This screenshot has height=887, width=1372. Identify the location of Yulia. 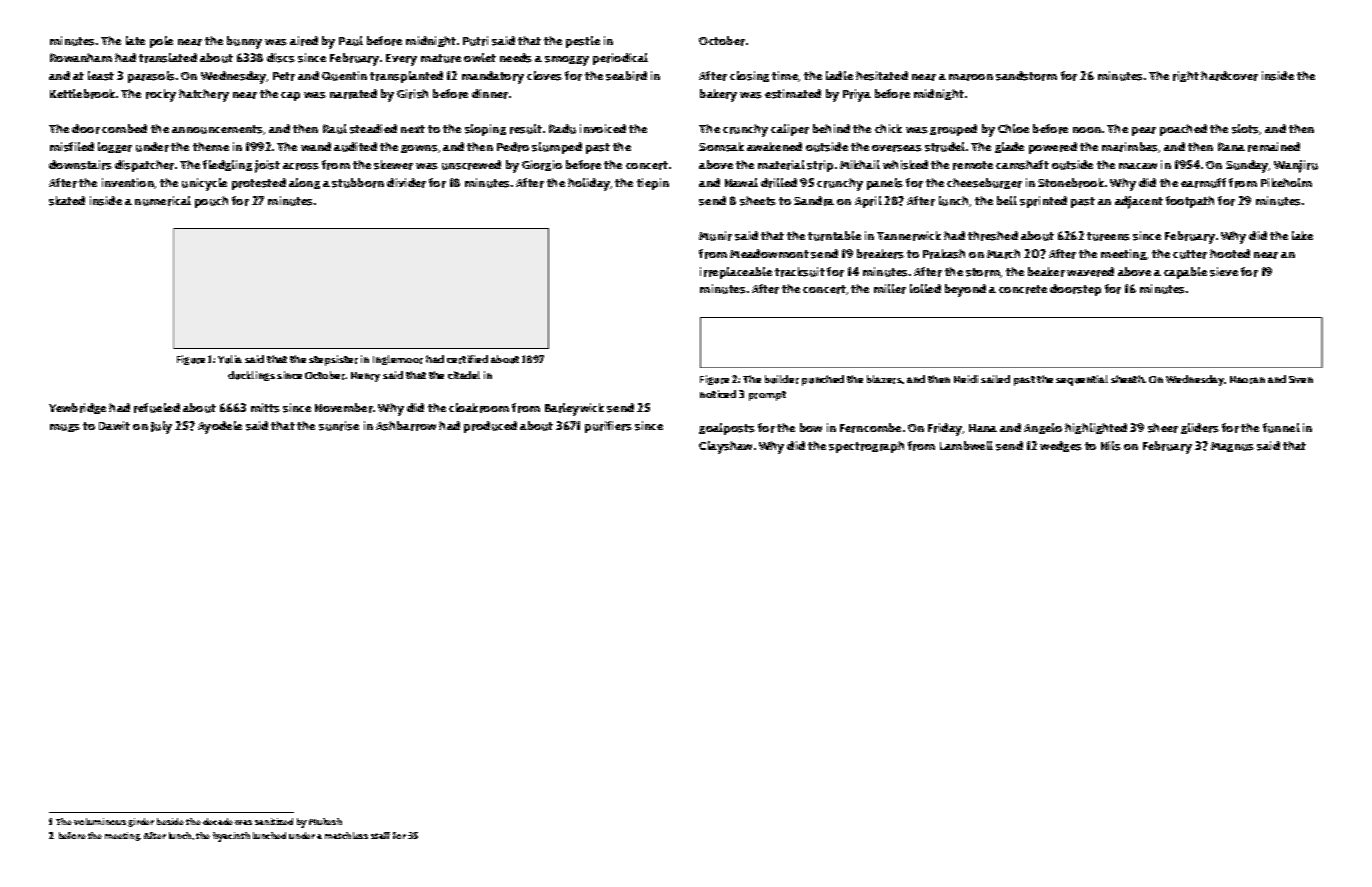
(230, 359).
